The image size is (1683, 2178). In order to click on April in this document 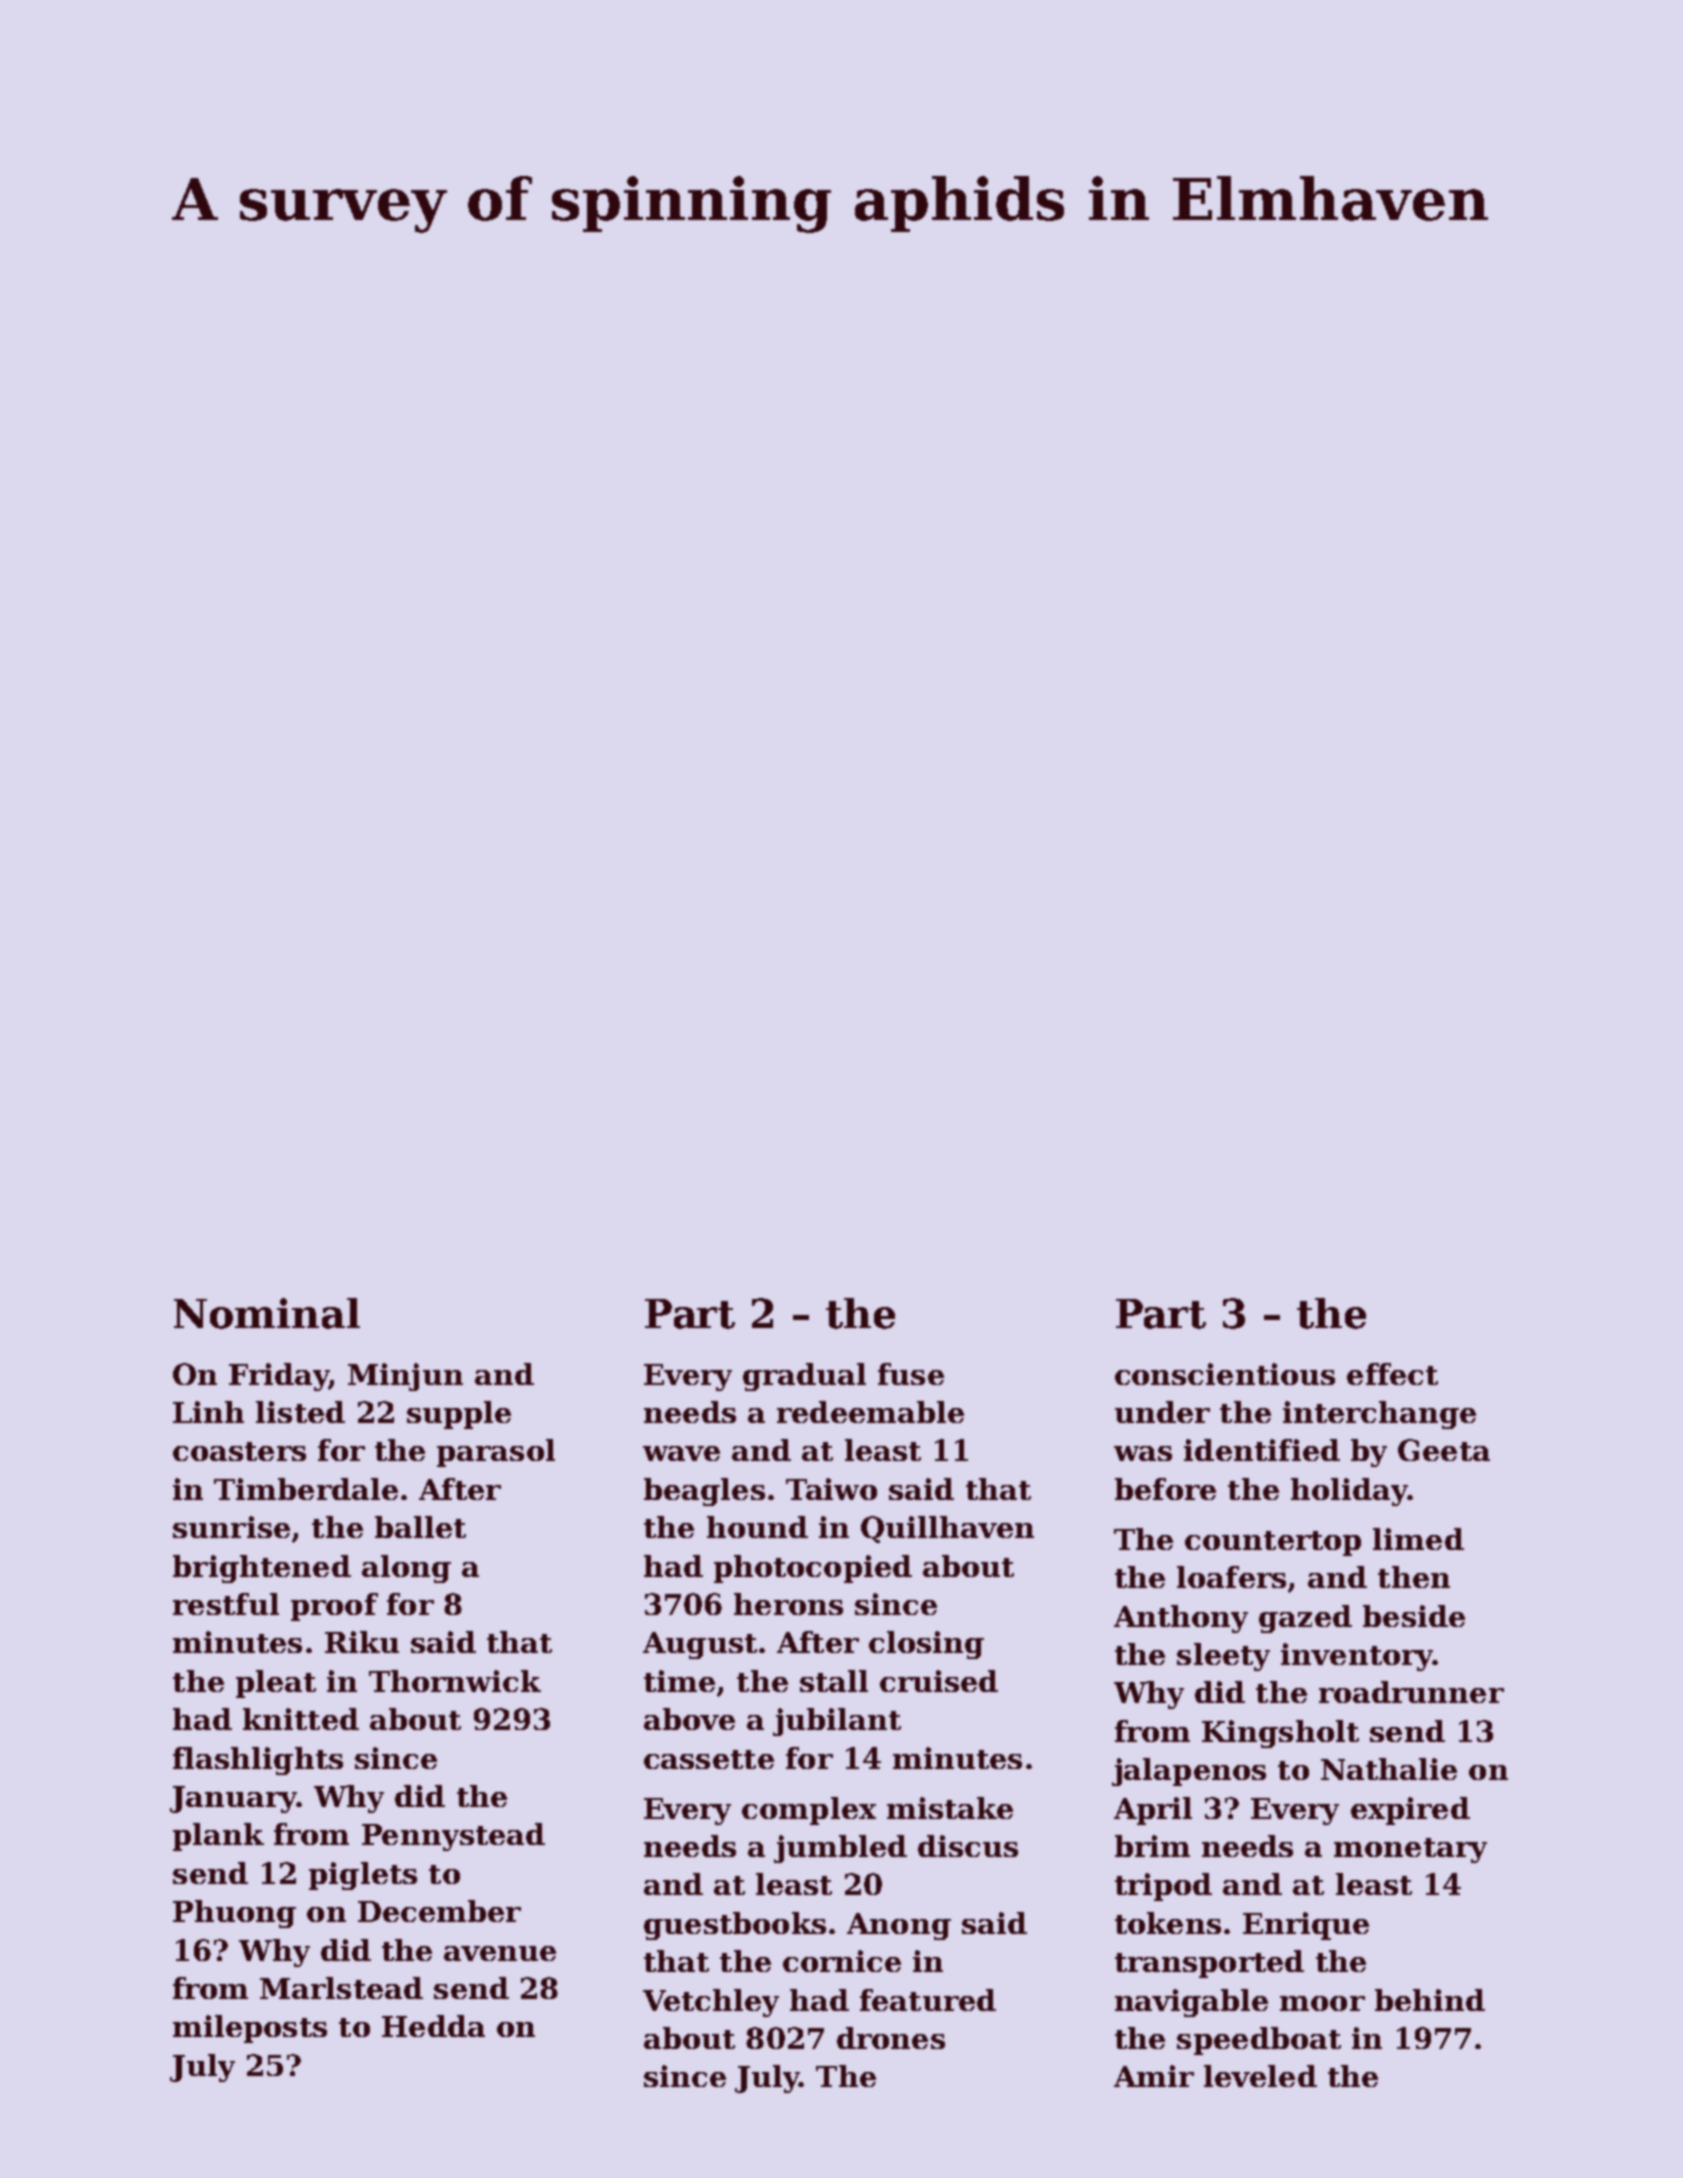, I will do `click(1153, 1811)`.
